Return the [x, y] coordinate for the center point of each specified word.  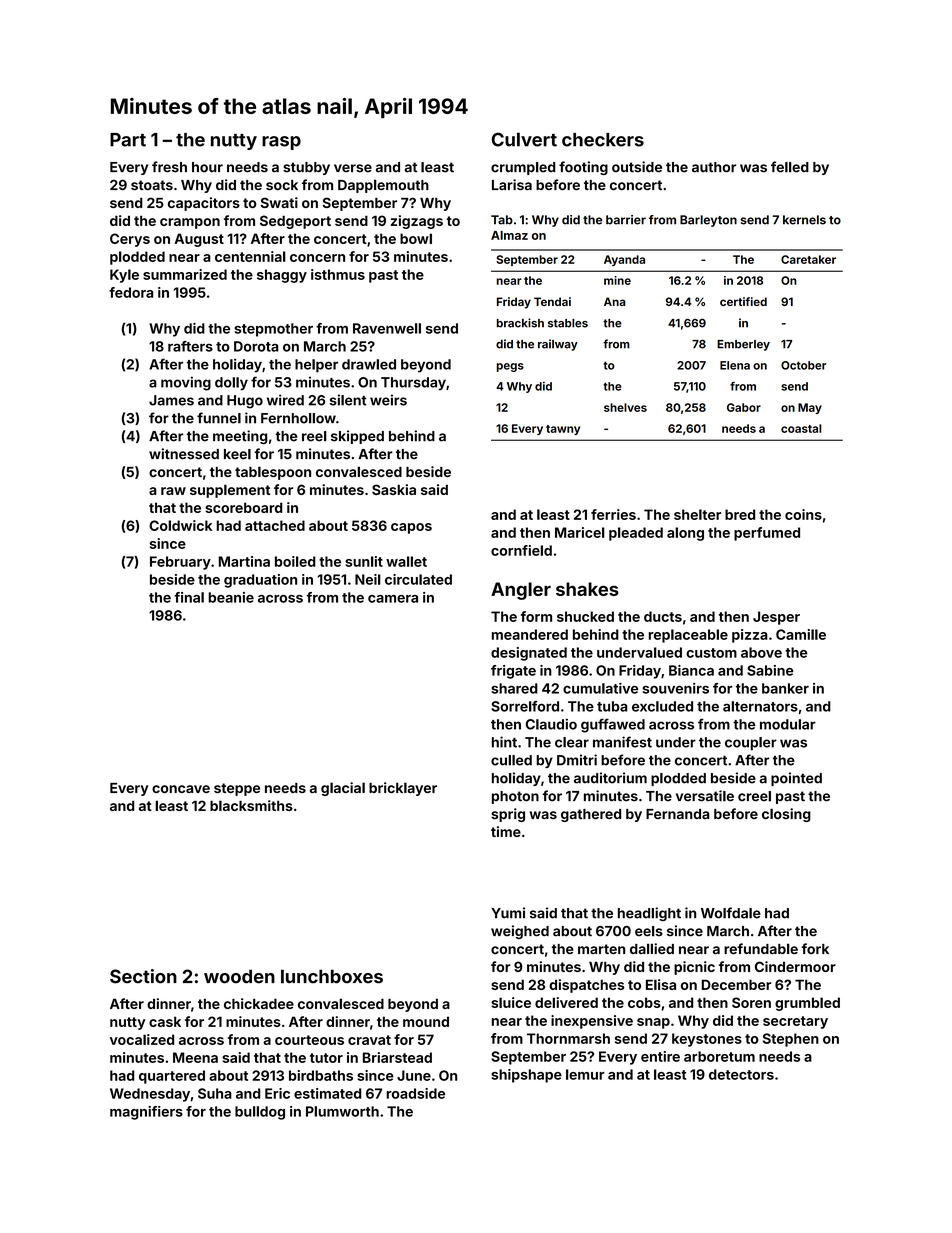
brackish [520, 323]
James [171, 400]
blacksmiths [251, 805]
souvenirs [676, 688]
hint [504, 742]
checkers [603, 140]
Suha [215, 1093]
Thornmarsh [568, 1038]
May [810, 408]
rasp [281, 143]
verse [353, 168]
